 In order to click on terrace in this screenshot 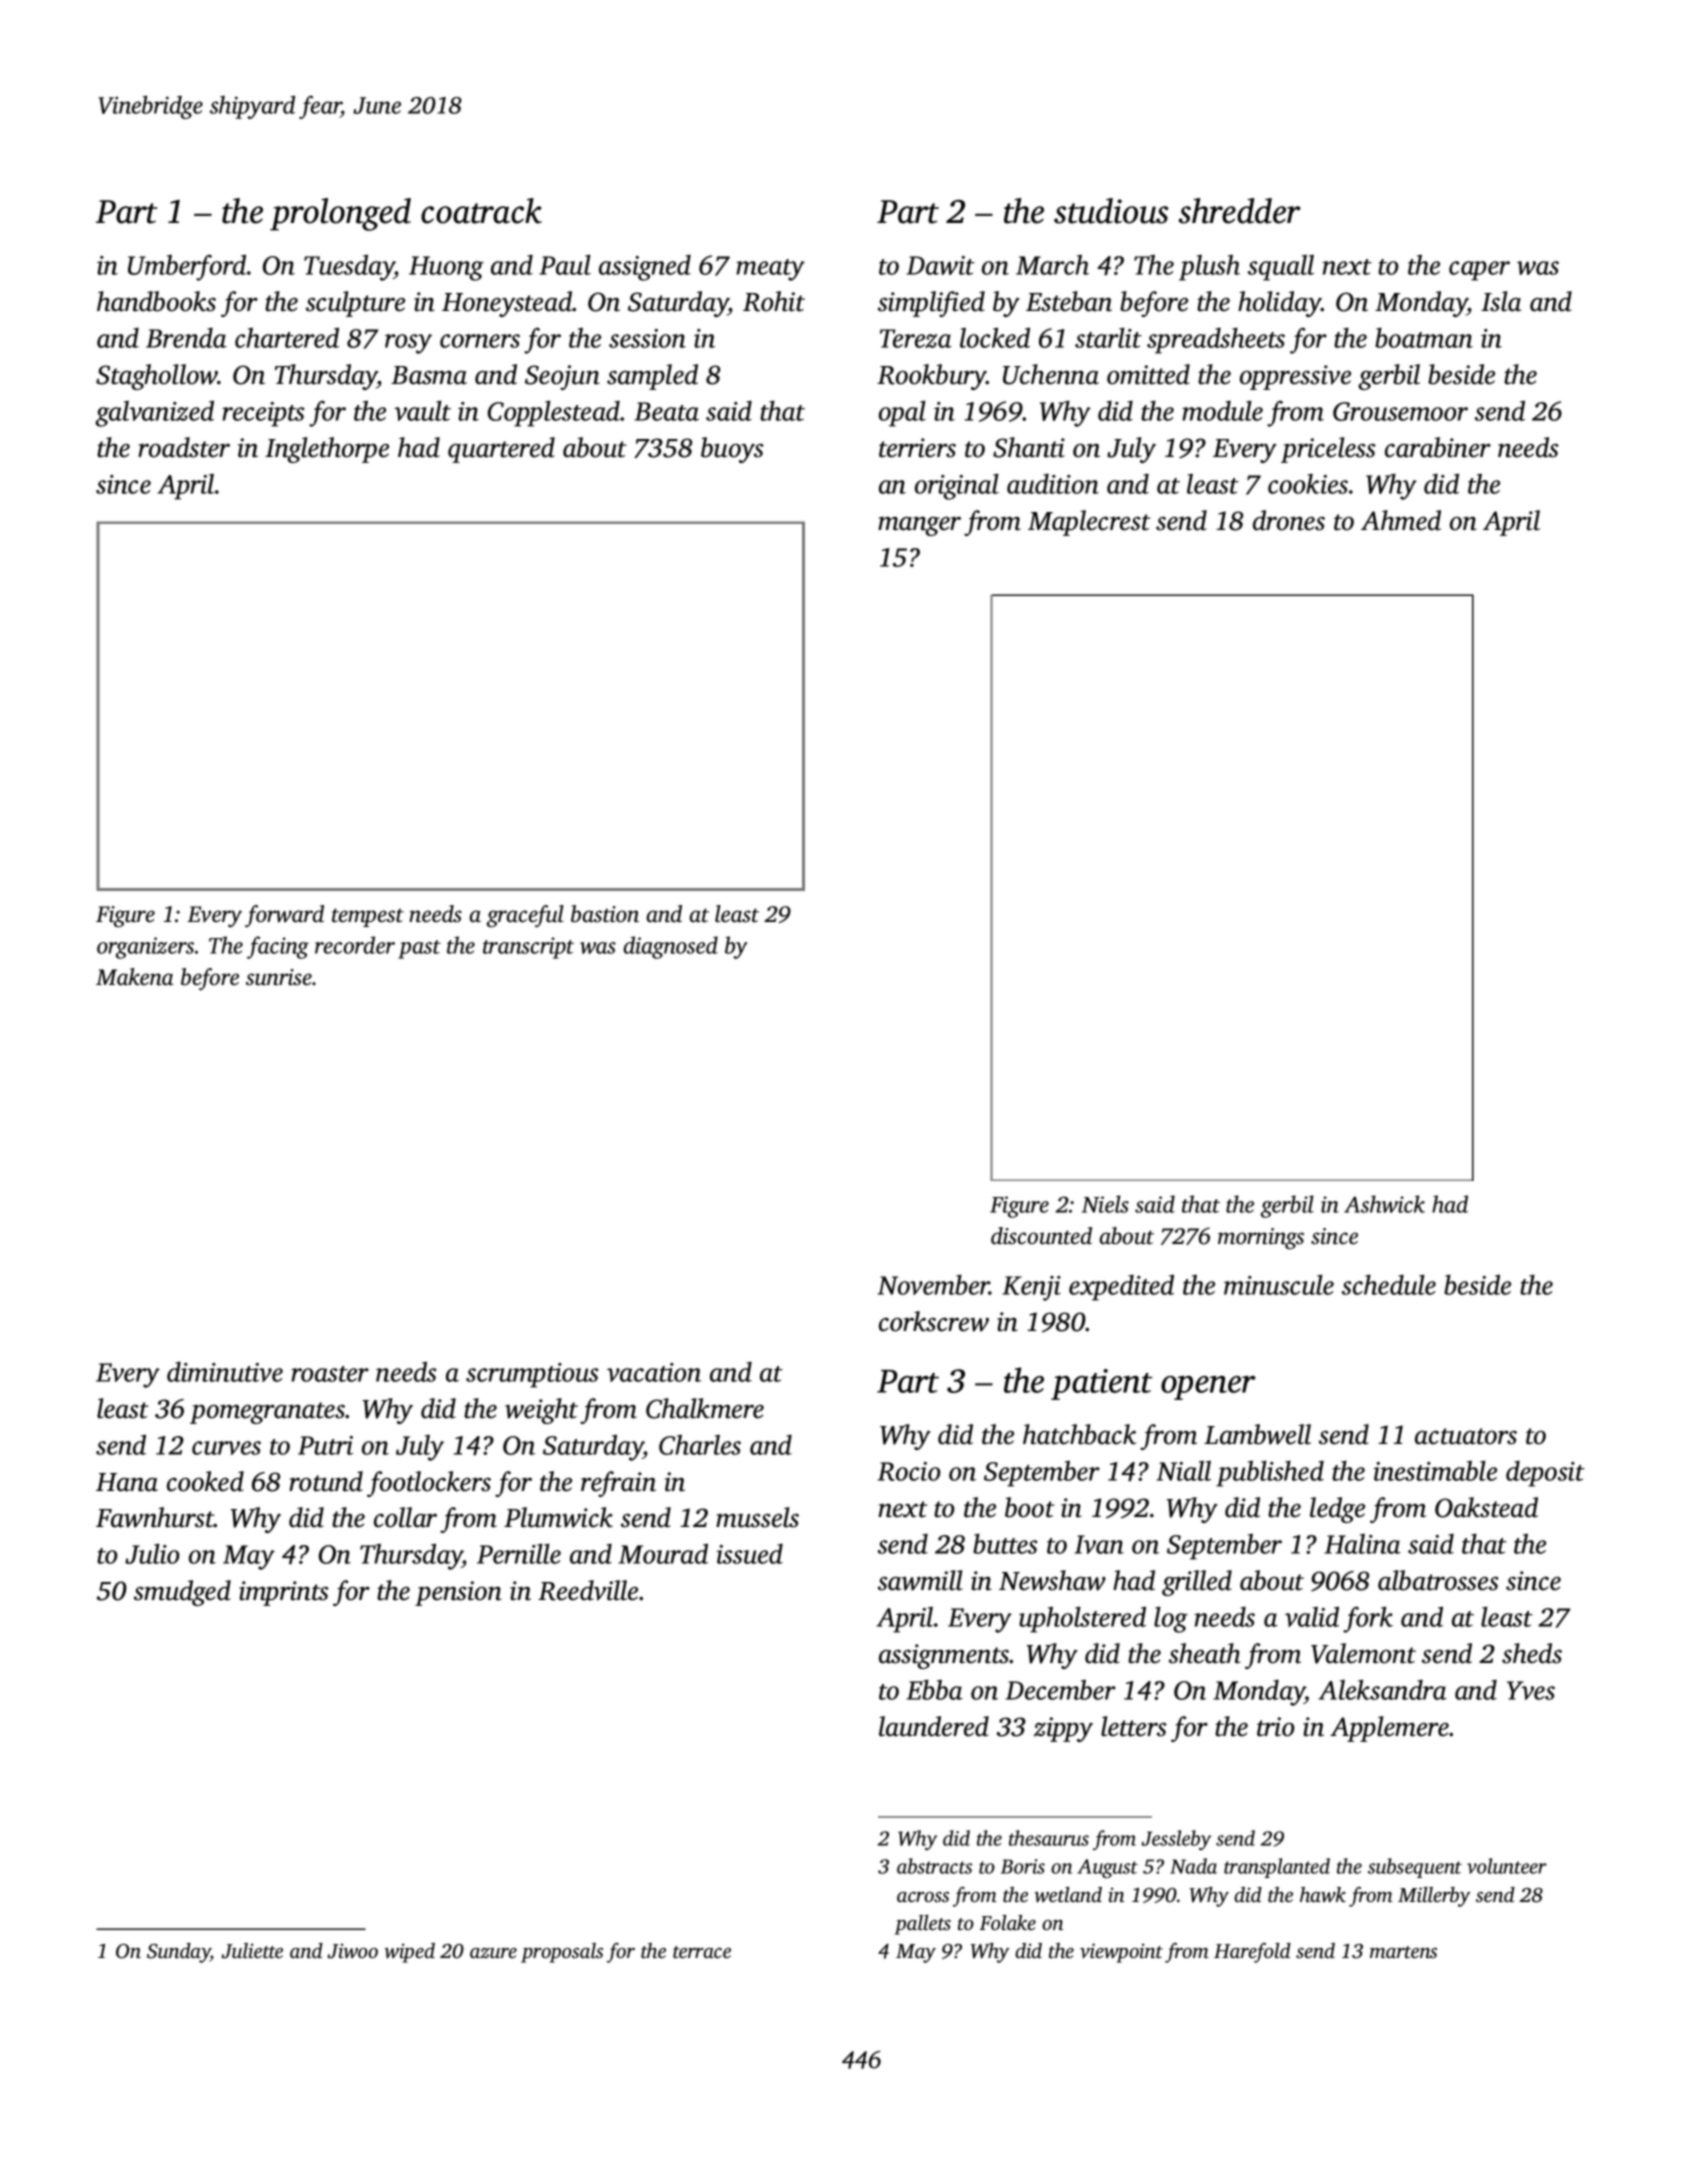, I will do `click(702, 1952)`.
